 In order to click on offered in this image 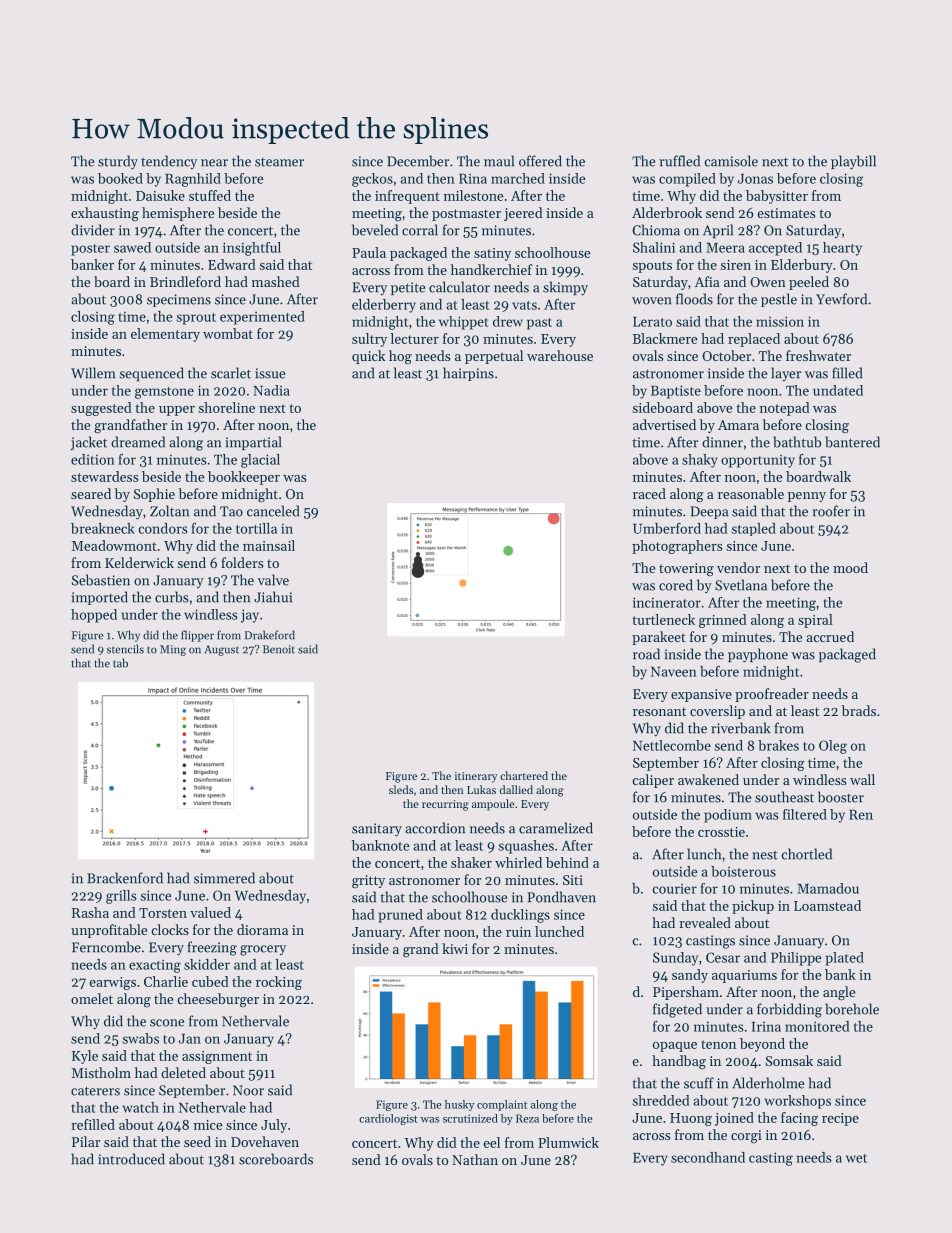, I will do `click(540, 161)`.
